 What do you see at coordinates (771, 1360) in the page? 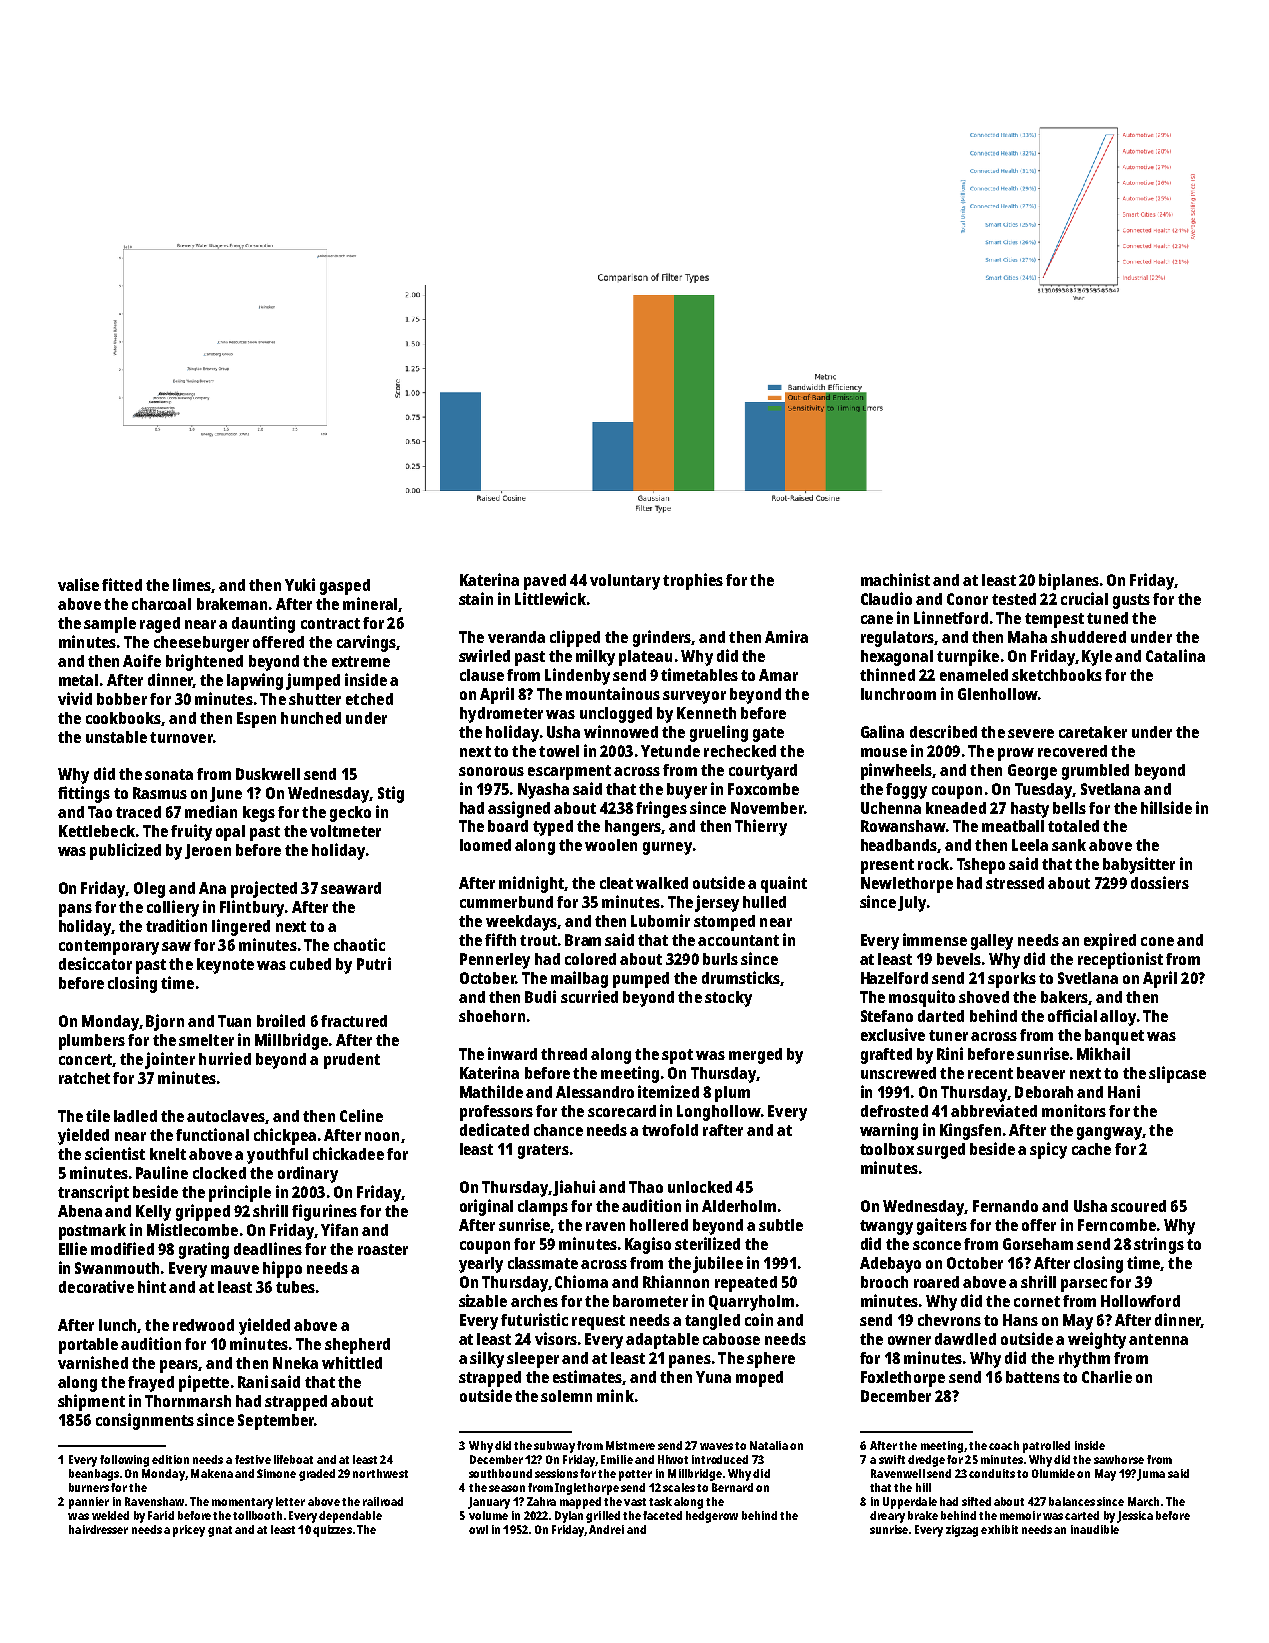
I see `sphere` at bounding box center [771, 1360].
